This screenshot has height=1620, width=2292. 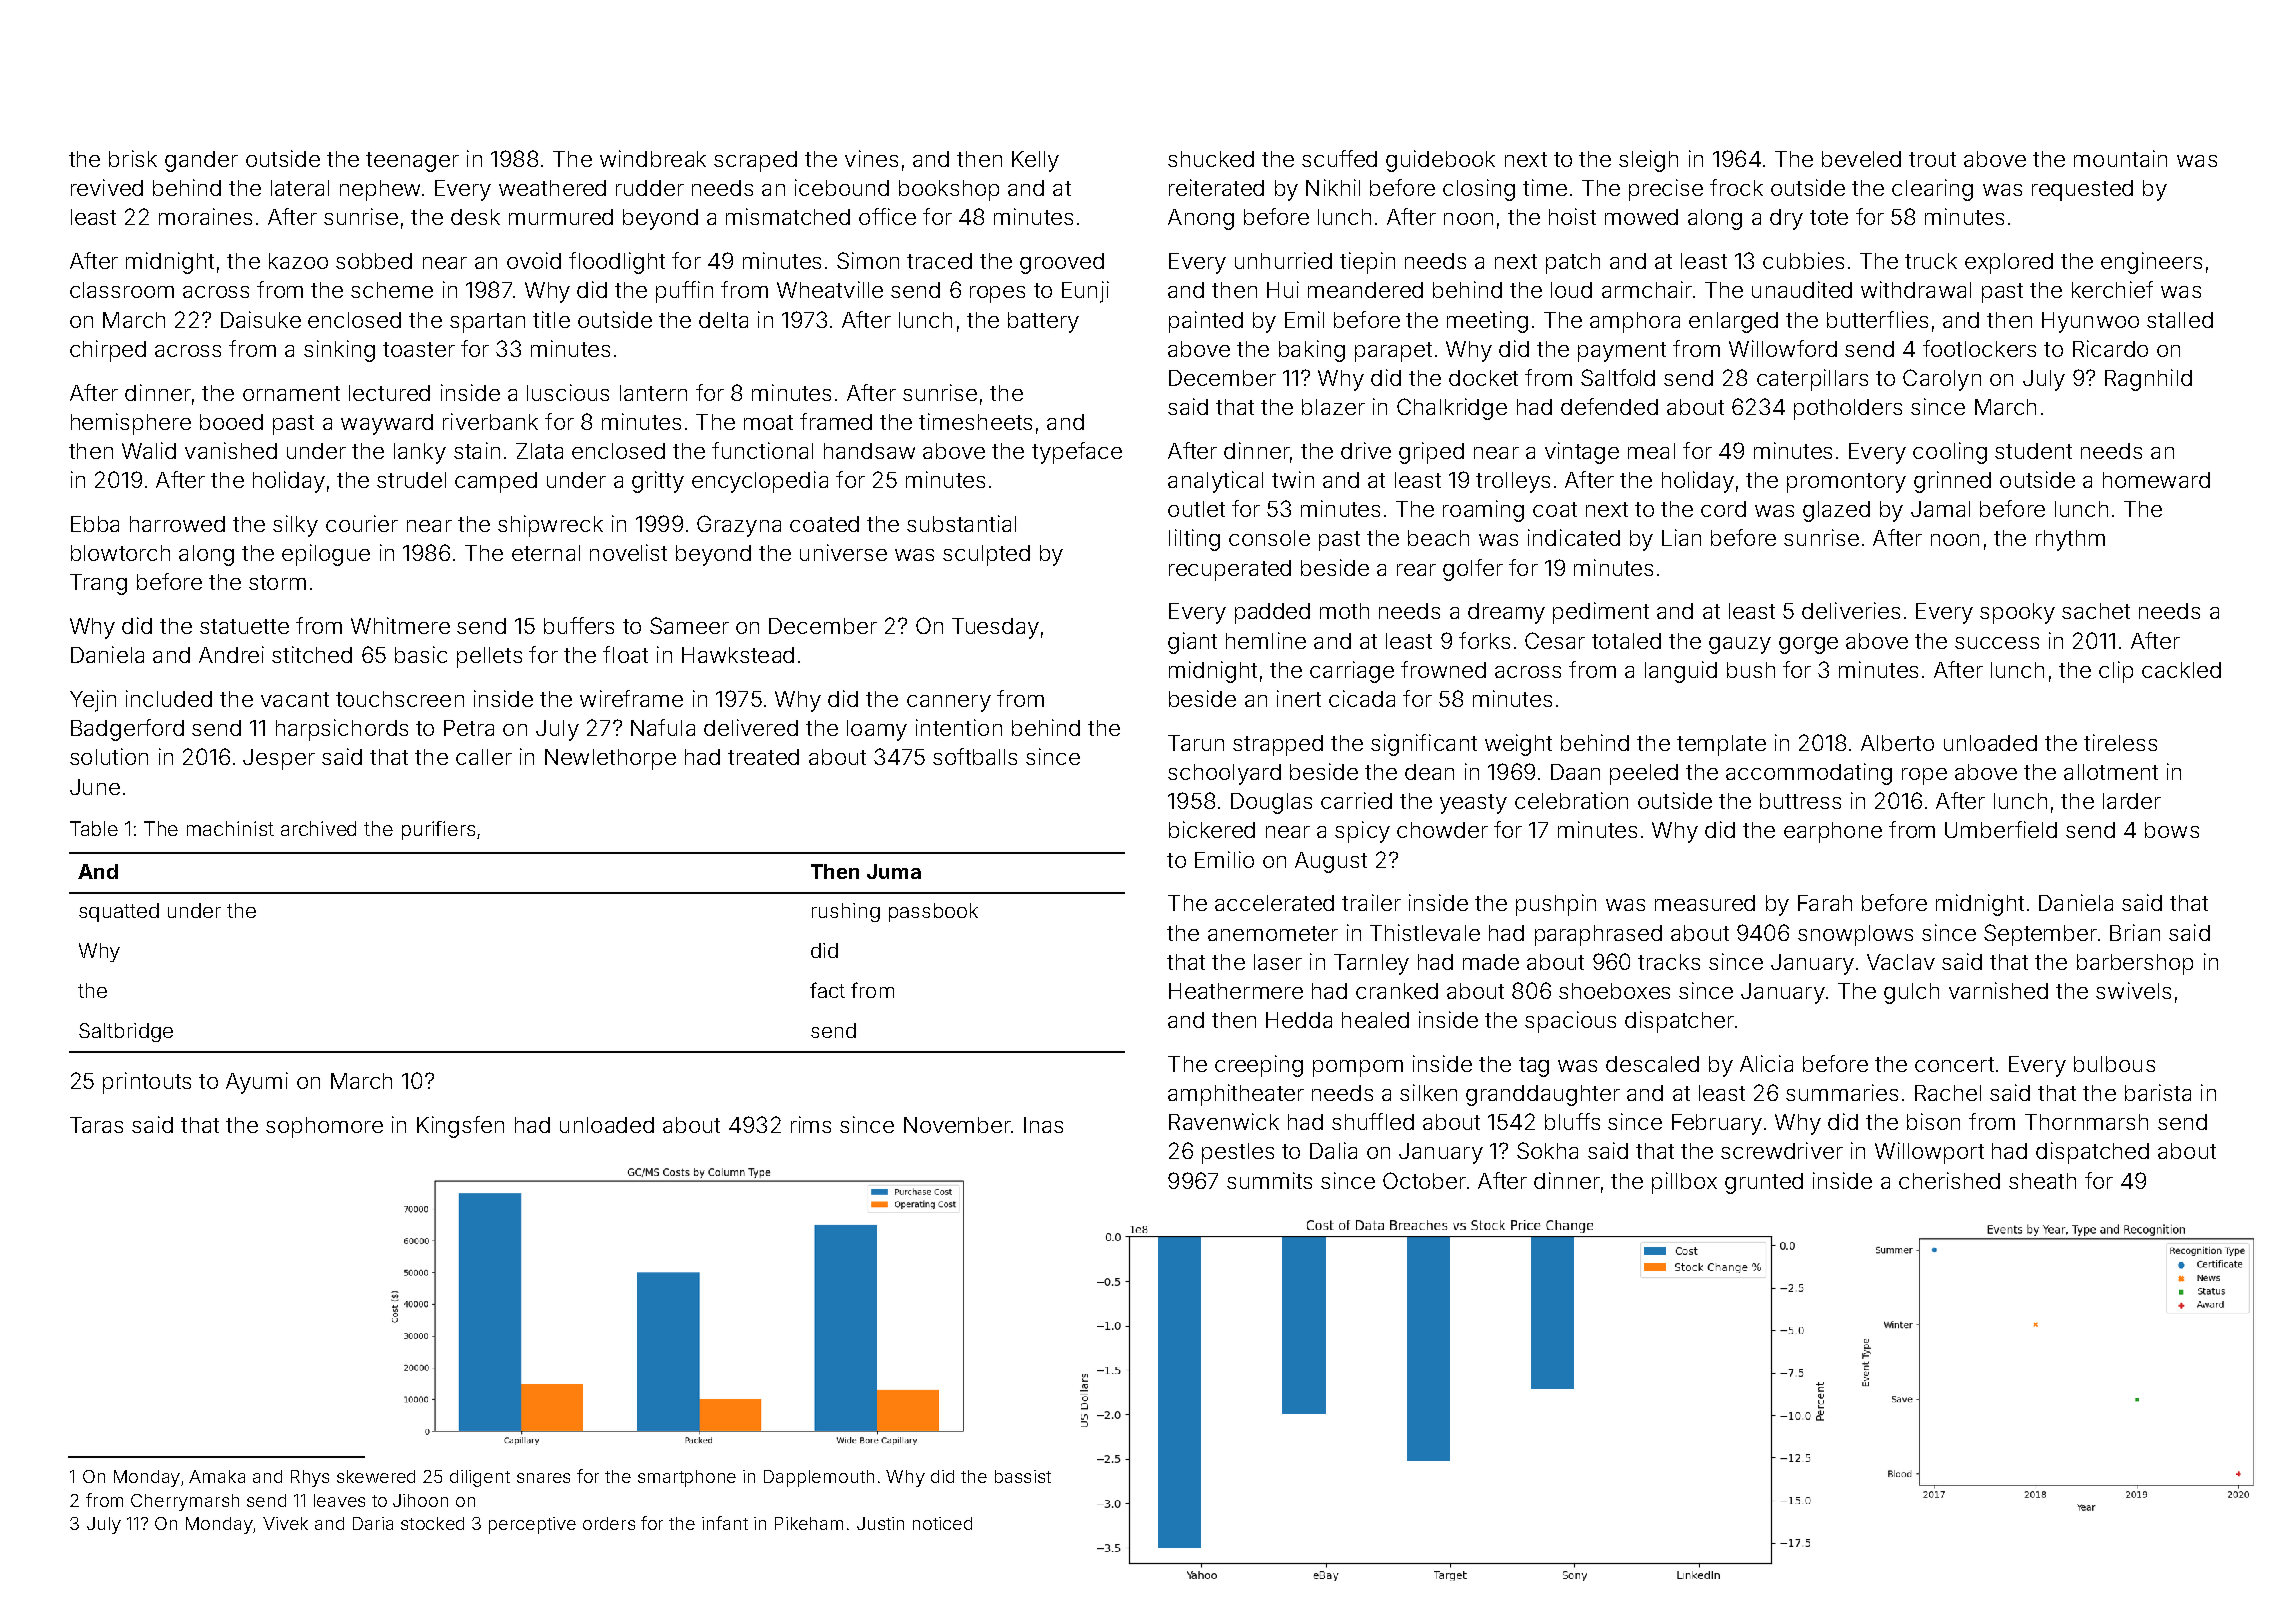 I want to click on puffin, so click(x=684, y=292).
